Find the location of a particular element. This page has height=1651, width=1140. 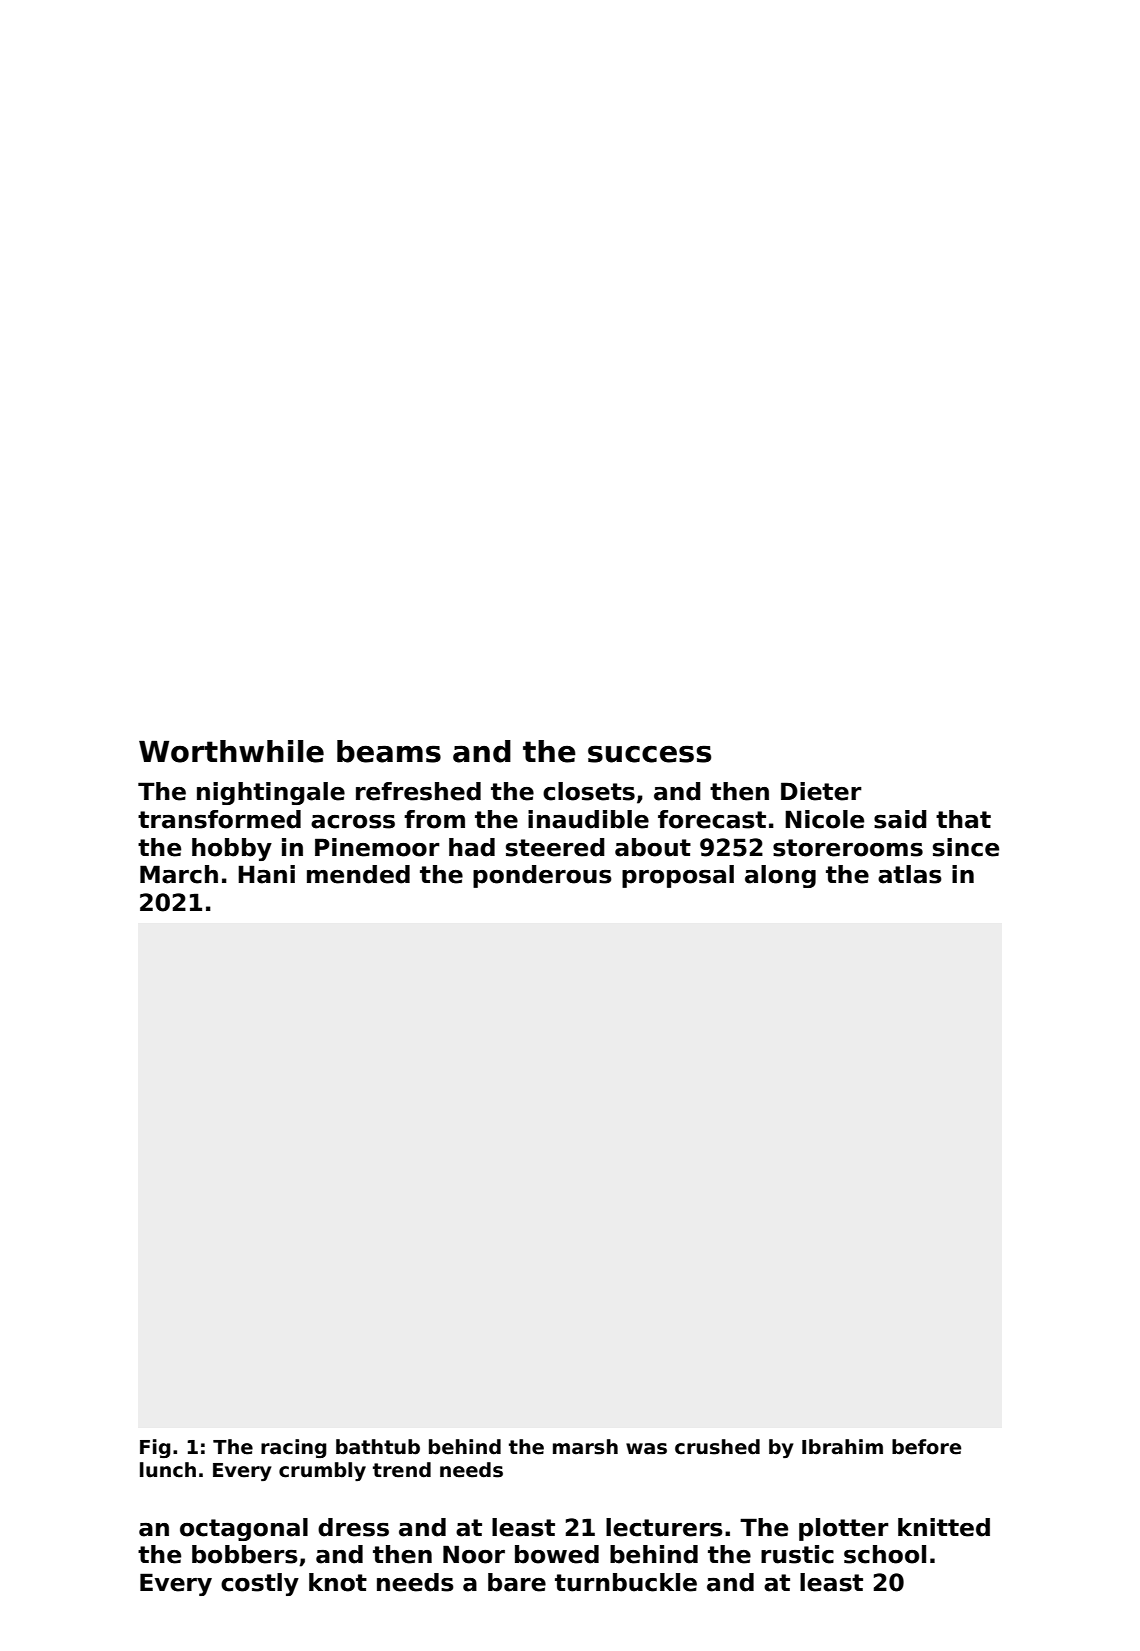

turnbuckle is located at coordinates (626, 1582).
